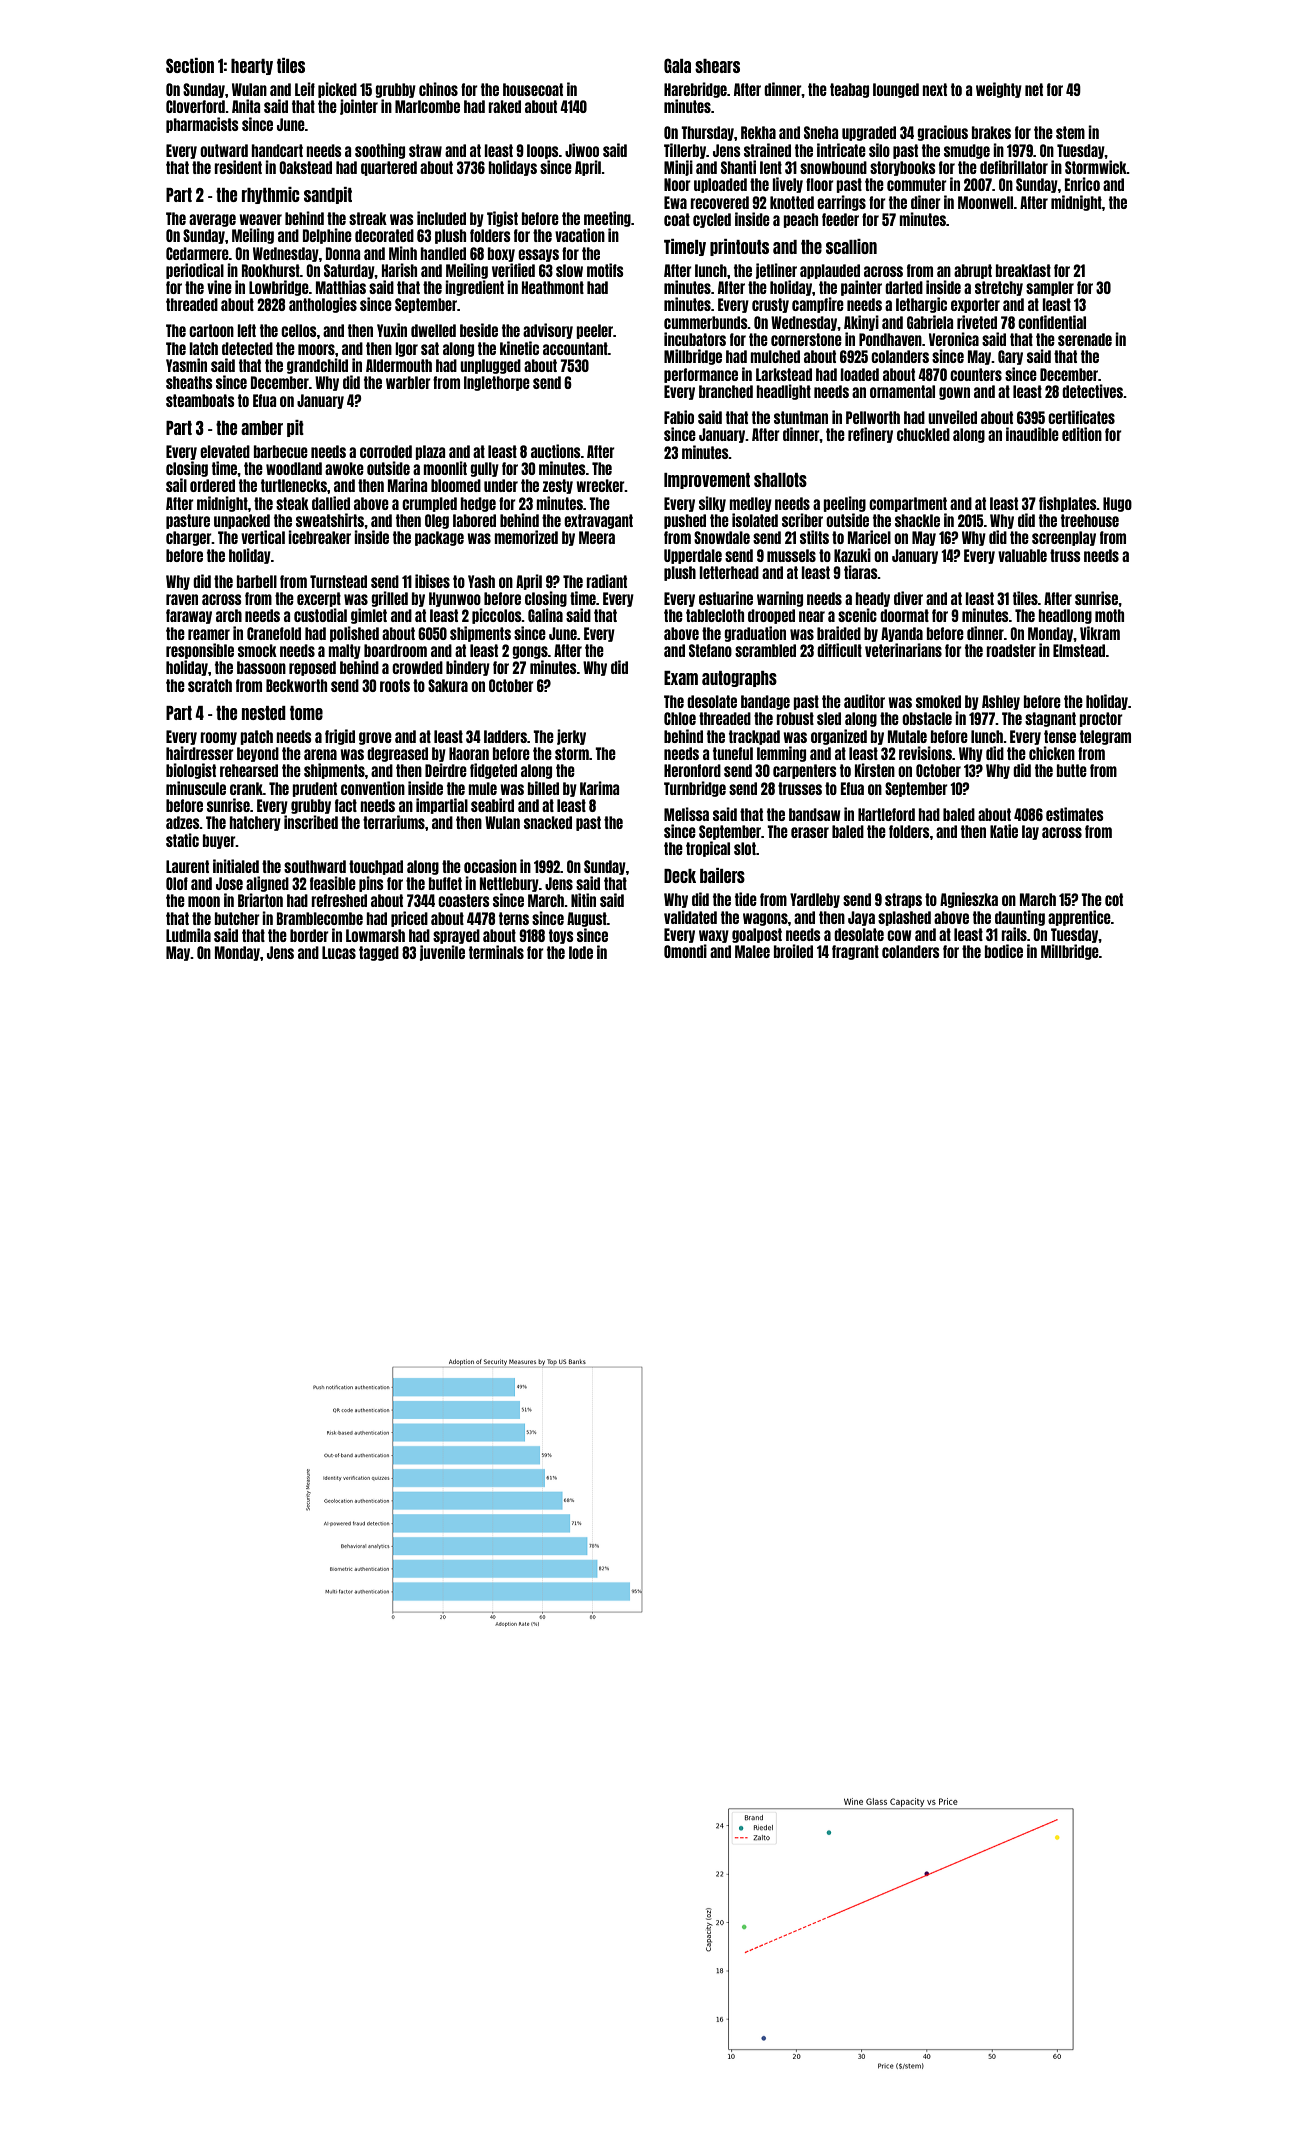 This screenshot has height=2139, width=1299. Describe the element at coordinates (1090, 520) in the screenshot. I see `treehouse` at that location.
